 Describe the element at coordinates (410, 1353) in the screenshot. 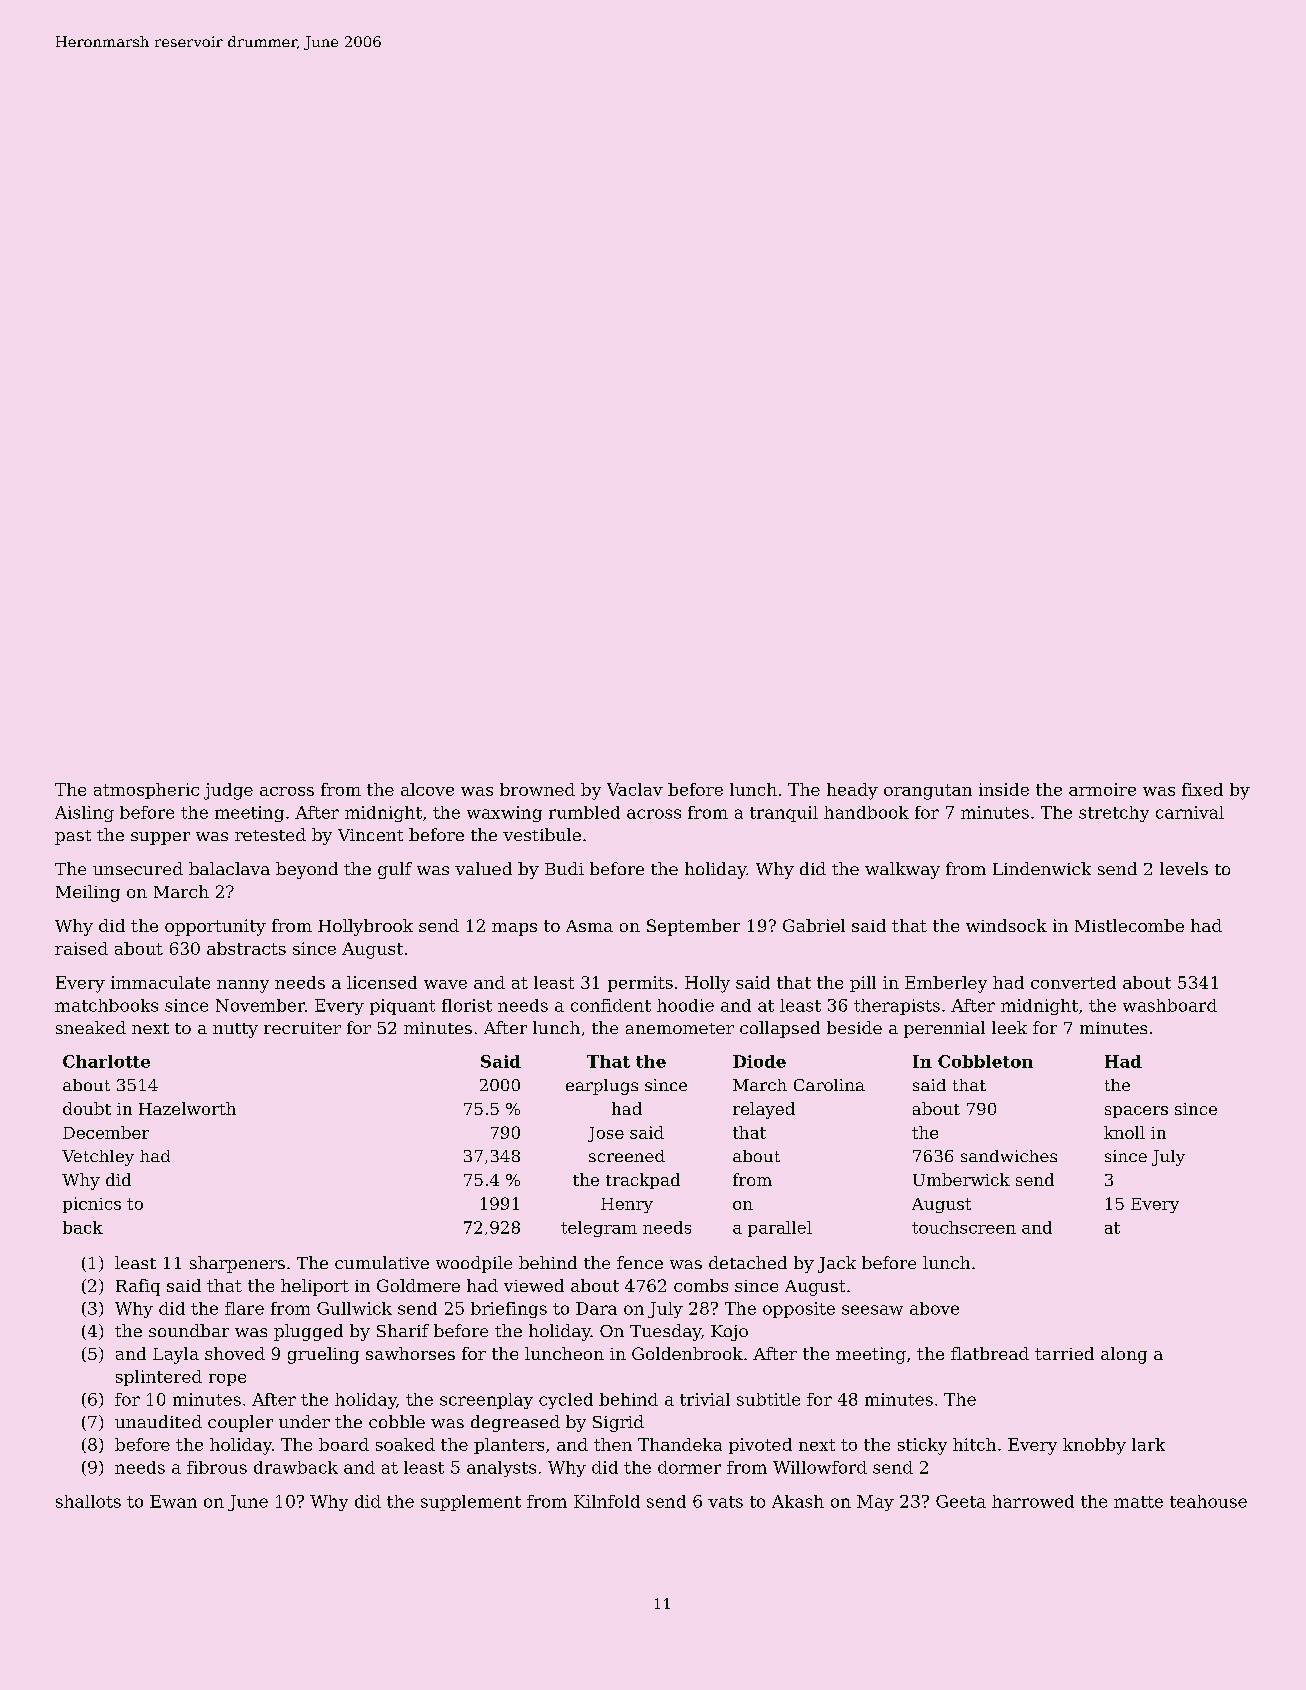

I see `sawhorses` at that location.
